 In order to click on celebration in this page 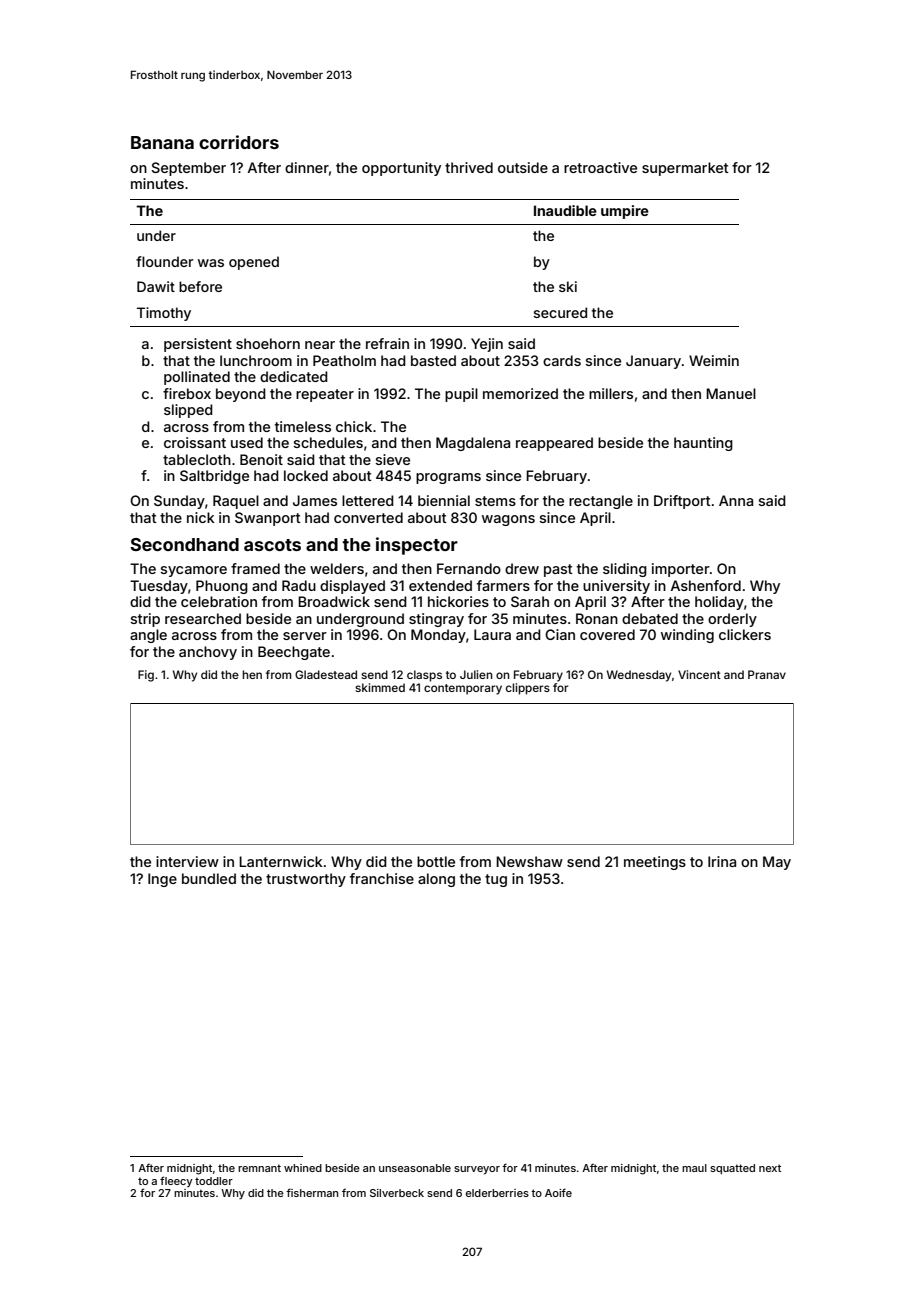, I will do `click(219, 601)`.
